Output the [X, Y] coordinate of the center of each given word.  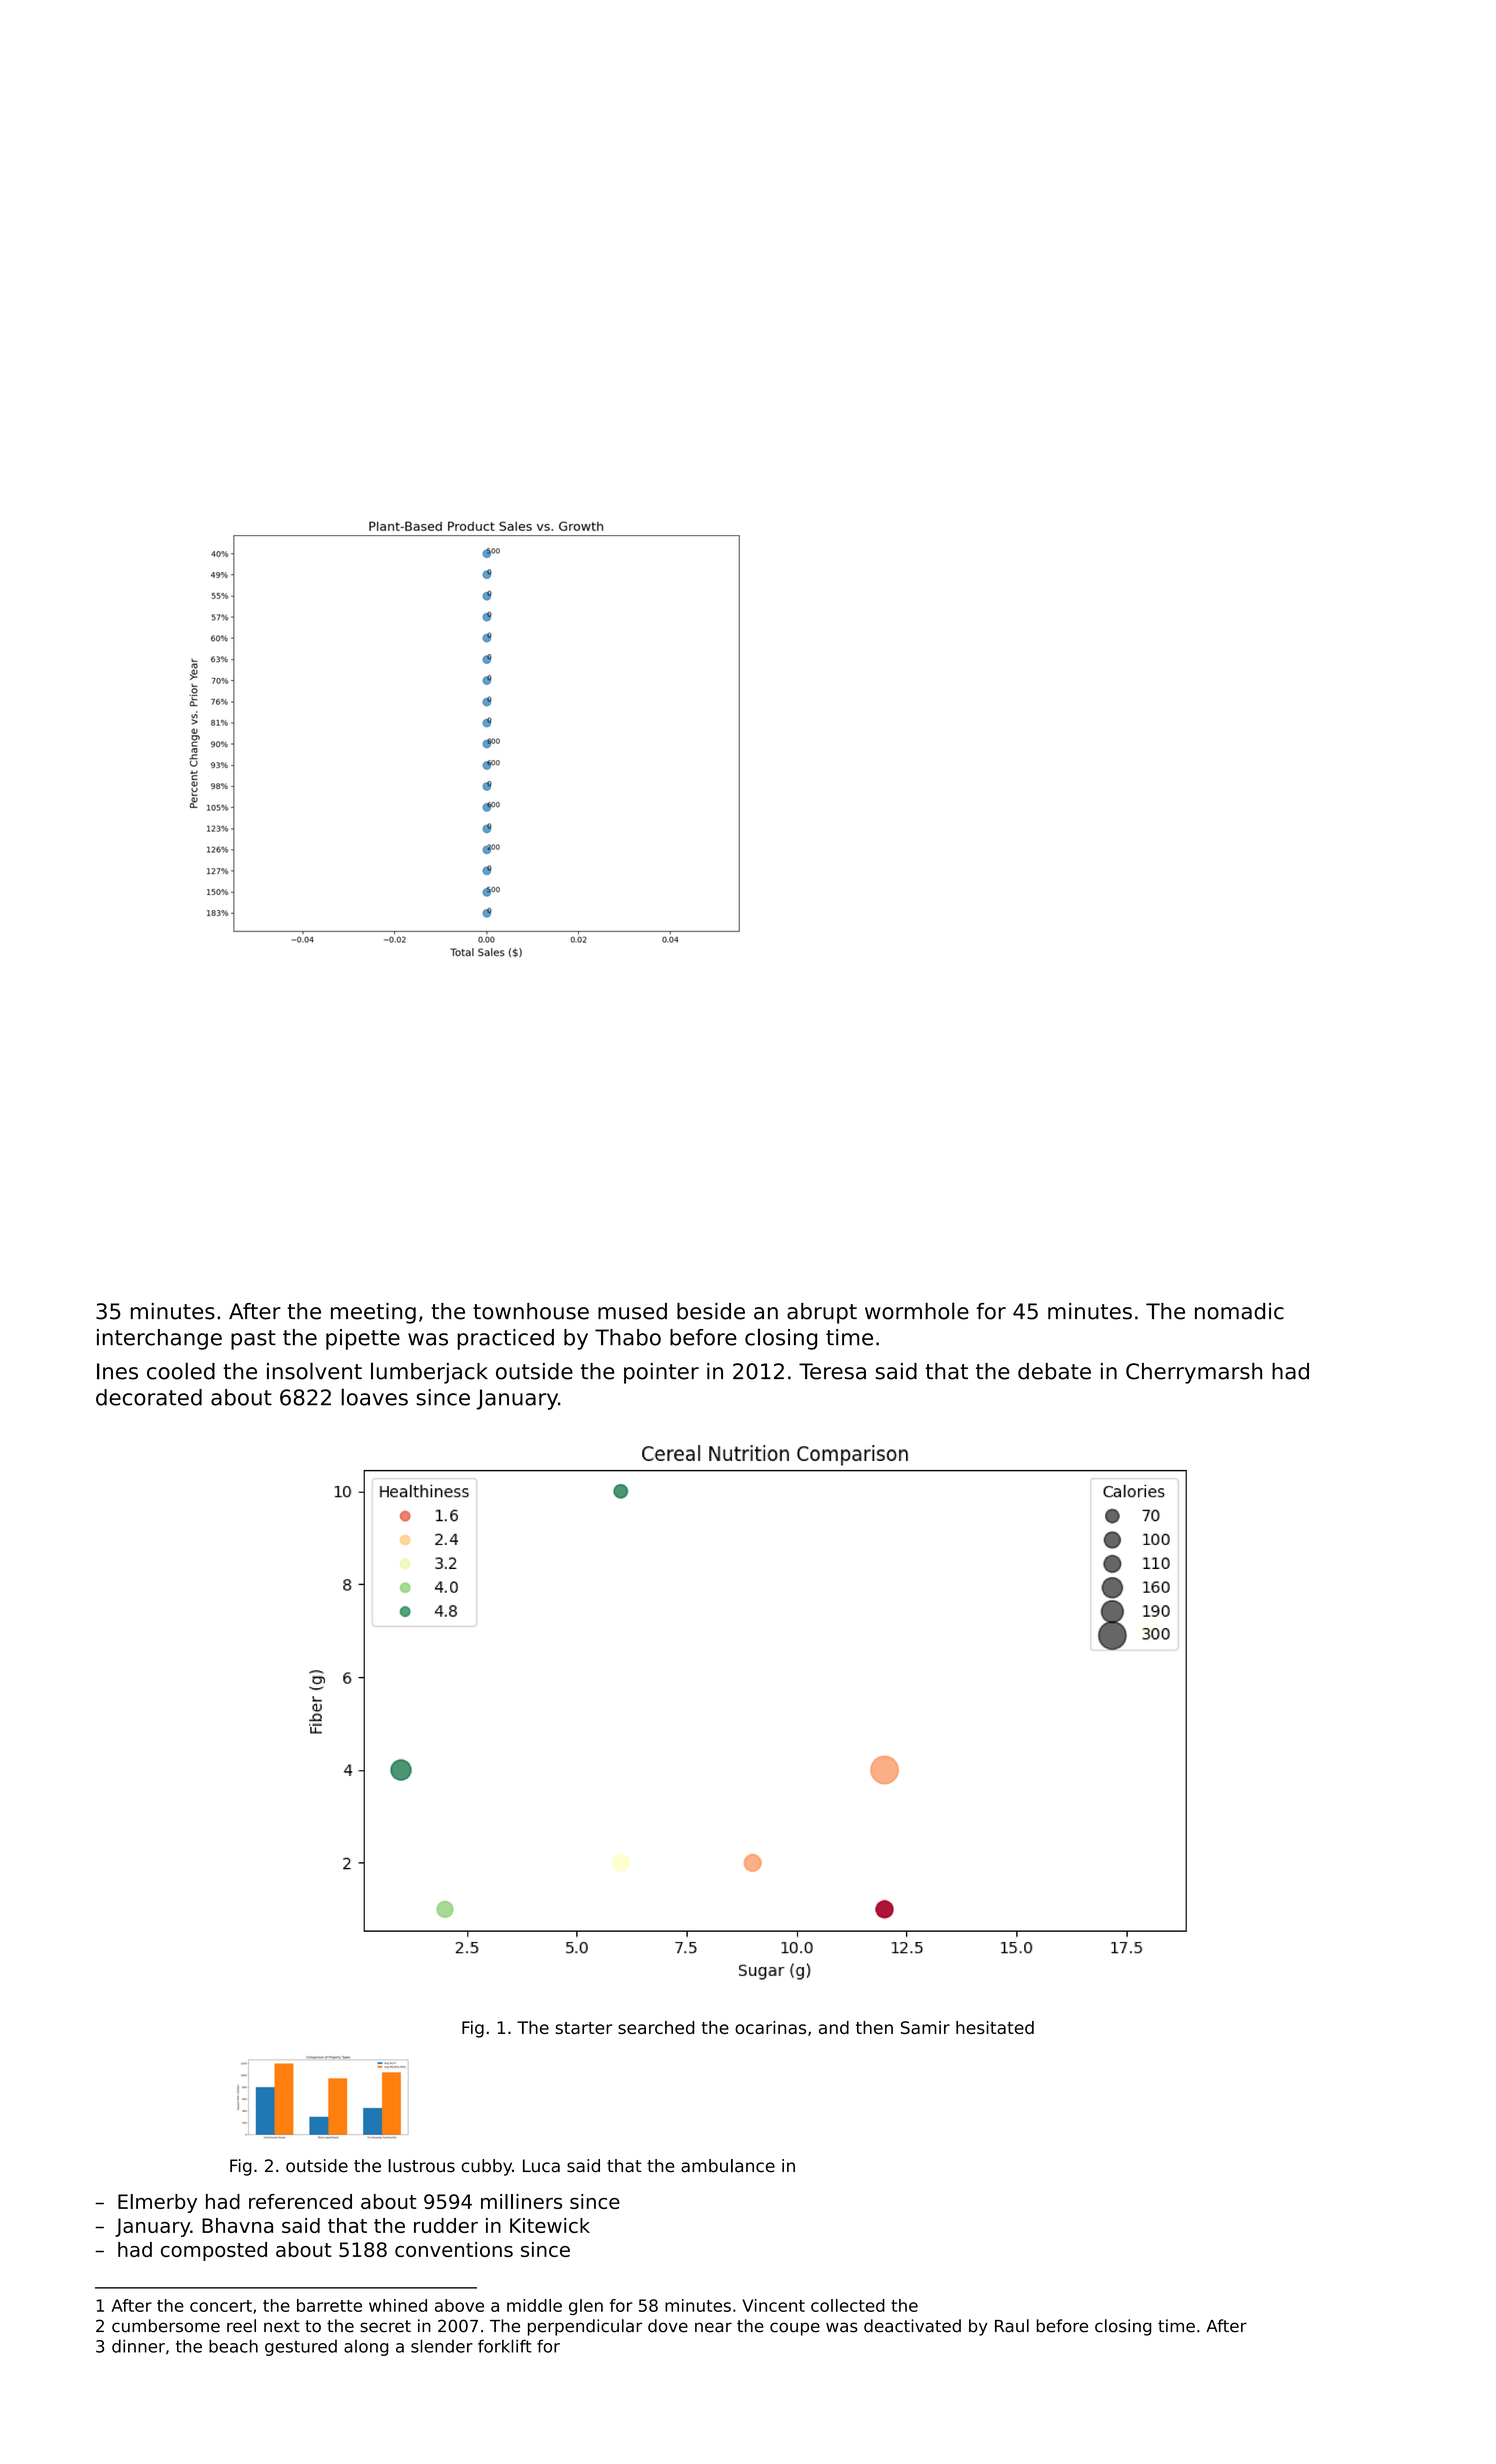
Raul [1012, 2326]
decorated [149, 1397]
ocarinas [770, 2027]
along [366, 2348]
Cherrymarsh [1194, 1373]
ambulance [728, 2166]
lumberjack [429, 1373]
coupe [795, 2329]
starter [583, 2028]
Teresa [832, 1371]
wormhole [917, 1311]
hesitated [995, 2027]
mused [632, 1311]
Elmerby [157, 2203]
